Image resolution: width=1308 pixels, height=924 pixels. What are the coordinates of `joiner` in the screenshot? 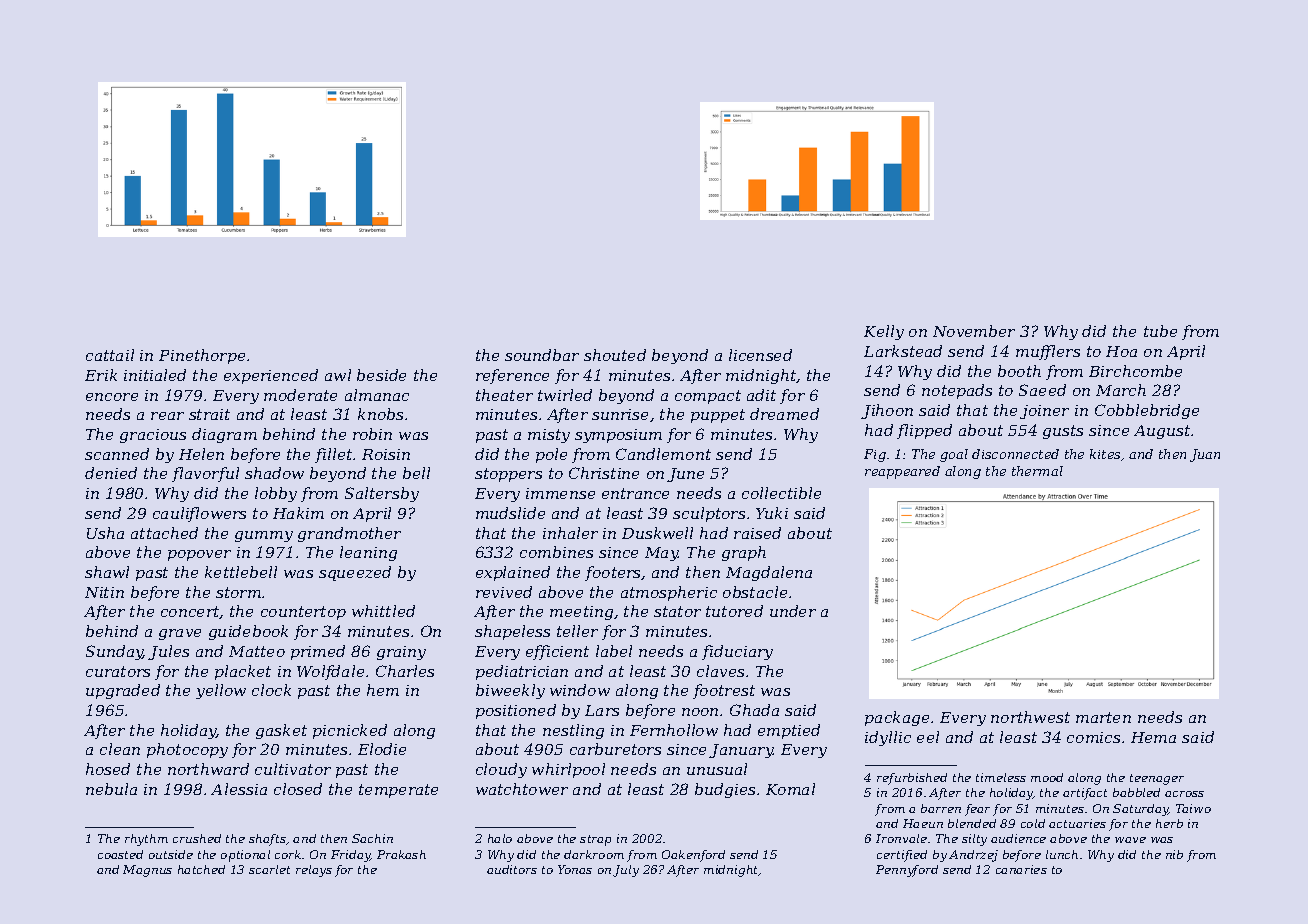 It's located at (1044, 412).
